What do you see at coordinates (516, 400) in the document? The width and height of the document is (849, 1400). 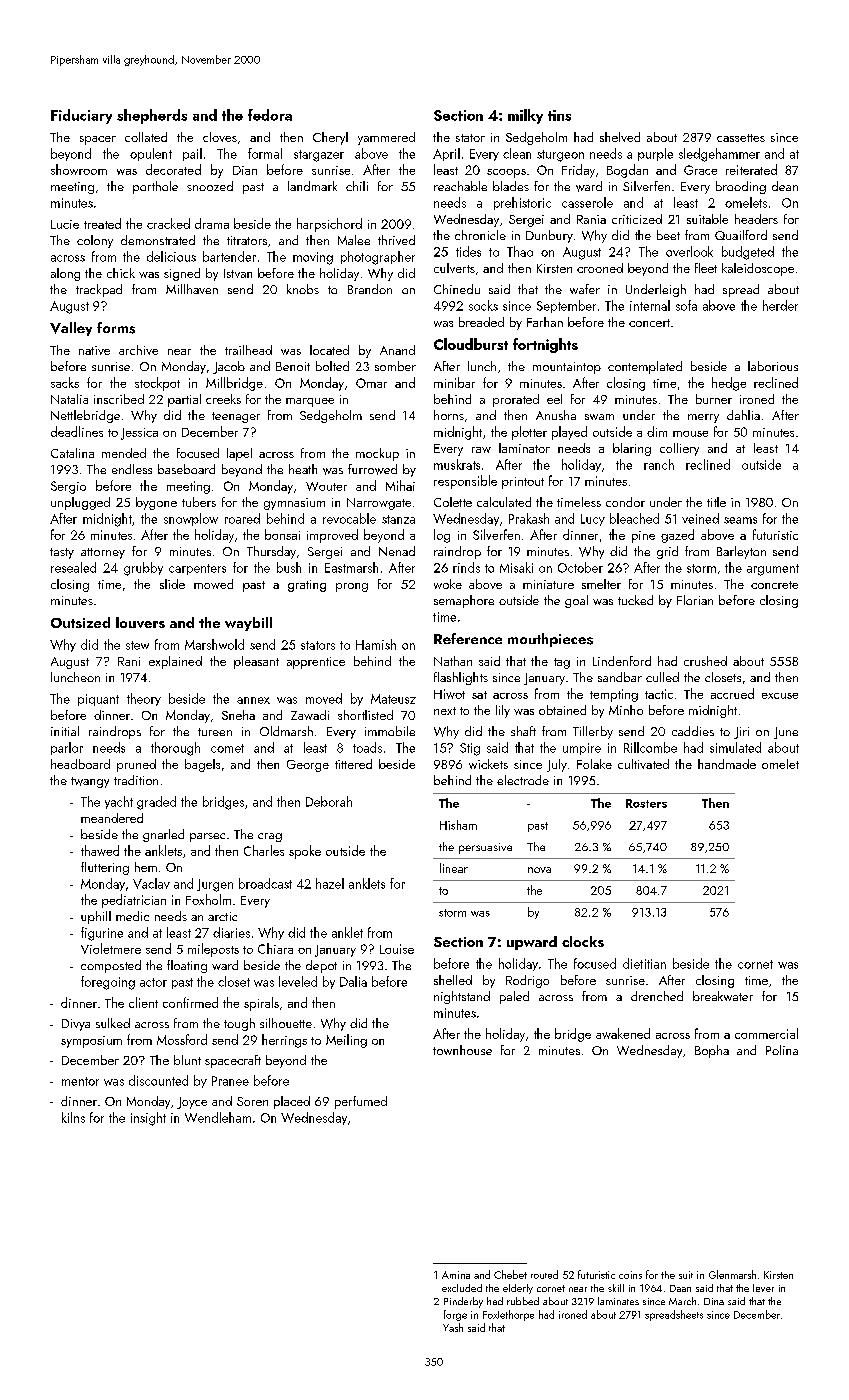 I see `prorated` at bounding box center [516, 400].
